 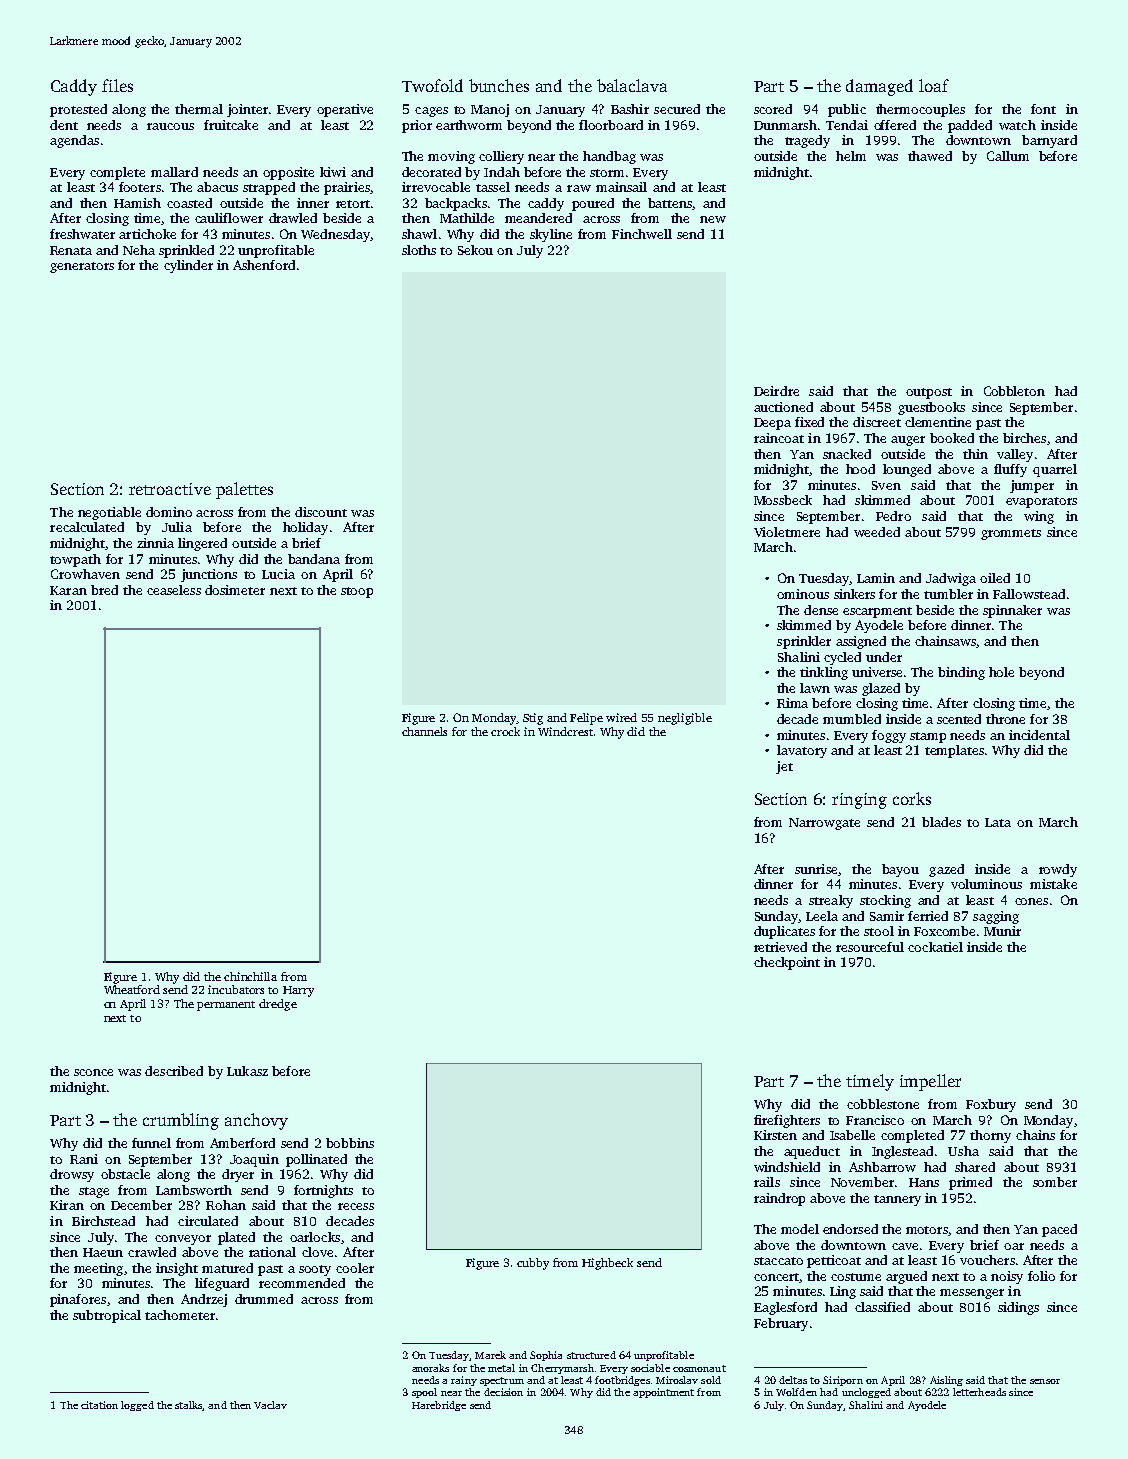 What do you see at coordinates (632, 85) in the screenshot?
I see `balaclava` at bounding box center [632, 85].
